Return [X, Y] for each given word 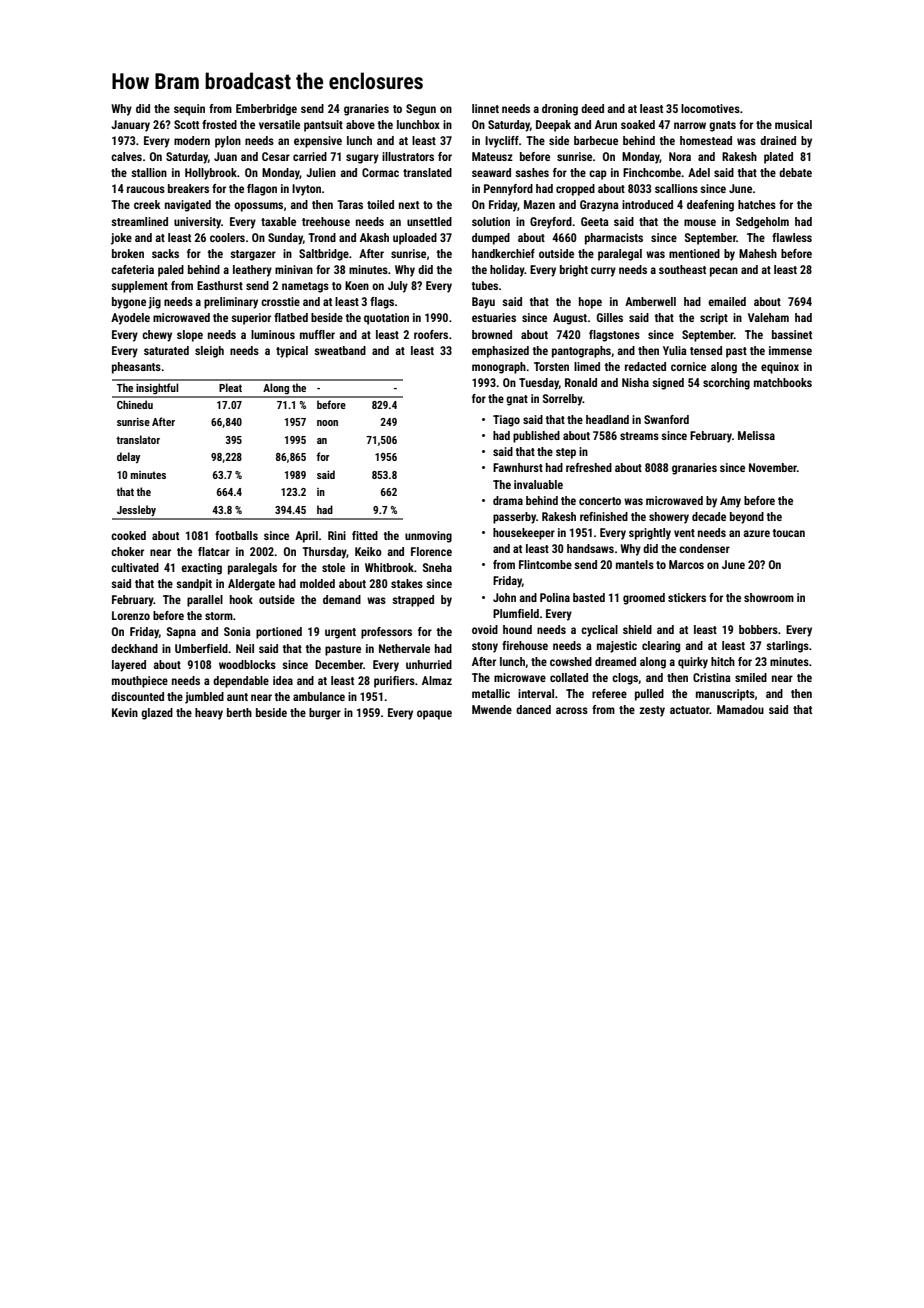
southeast [682, 269]
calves [126, 156]
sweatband [340, 350]
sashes [532, 172]
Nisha [635, 382]
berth [239, 712]
